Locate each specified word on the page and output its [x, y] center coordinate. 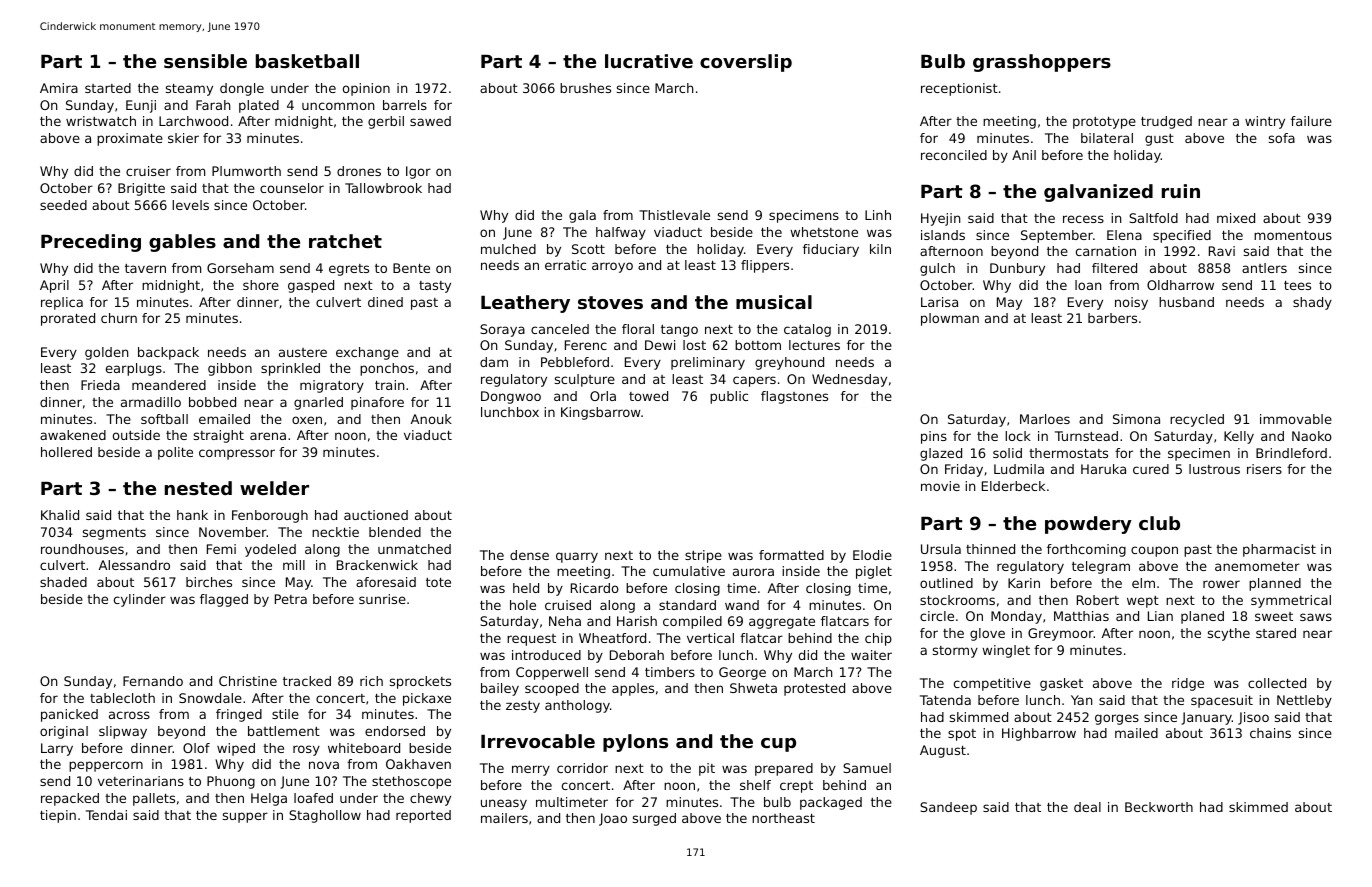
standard [687, 605]
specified [1182, 236]
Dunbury [1017, 269]
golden [106, 353]
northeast [783, 818]
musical [774, 302]
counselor [292, 188]
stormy [955, 652]
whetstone [824, 232]
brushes [585, 88]
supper [245, 817]
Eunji [141, 106]
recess [1083, 219]
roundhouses [82, 549]
